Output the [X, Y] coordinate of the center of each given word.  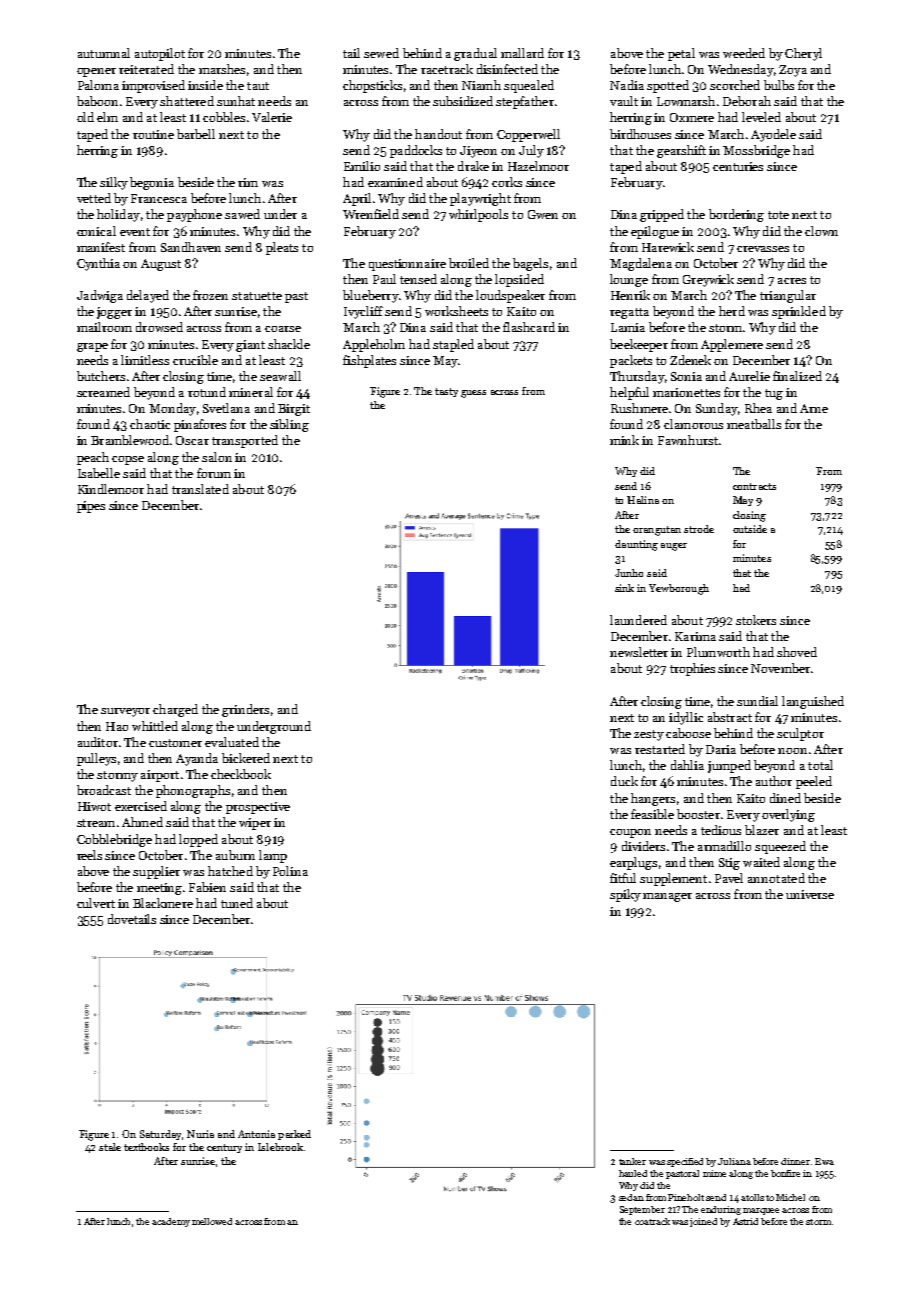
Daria [721, 749]
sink [624, 588]
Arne [814, 408]
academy [171, 1222]
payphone [194, 215]
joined [703, 1222]
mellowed [212, 1221]
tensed [418, 279]
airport [160, 776]
